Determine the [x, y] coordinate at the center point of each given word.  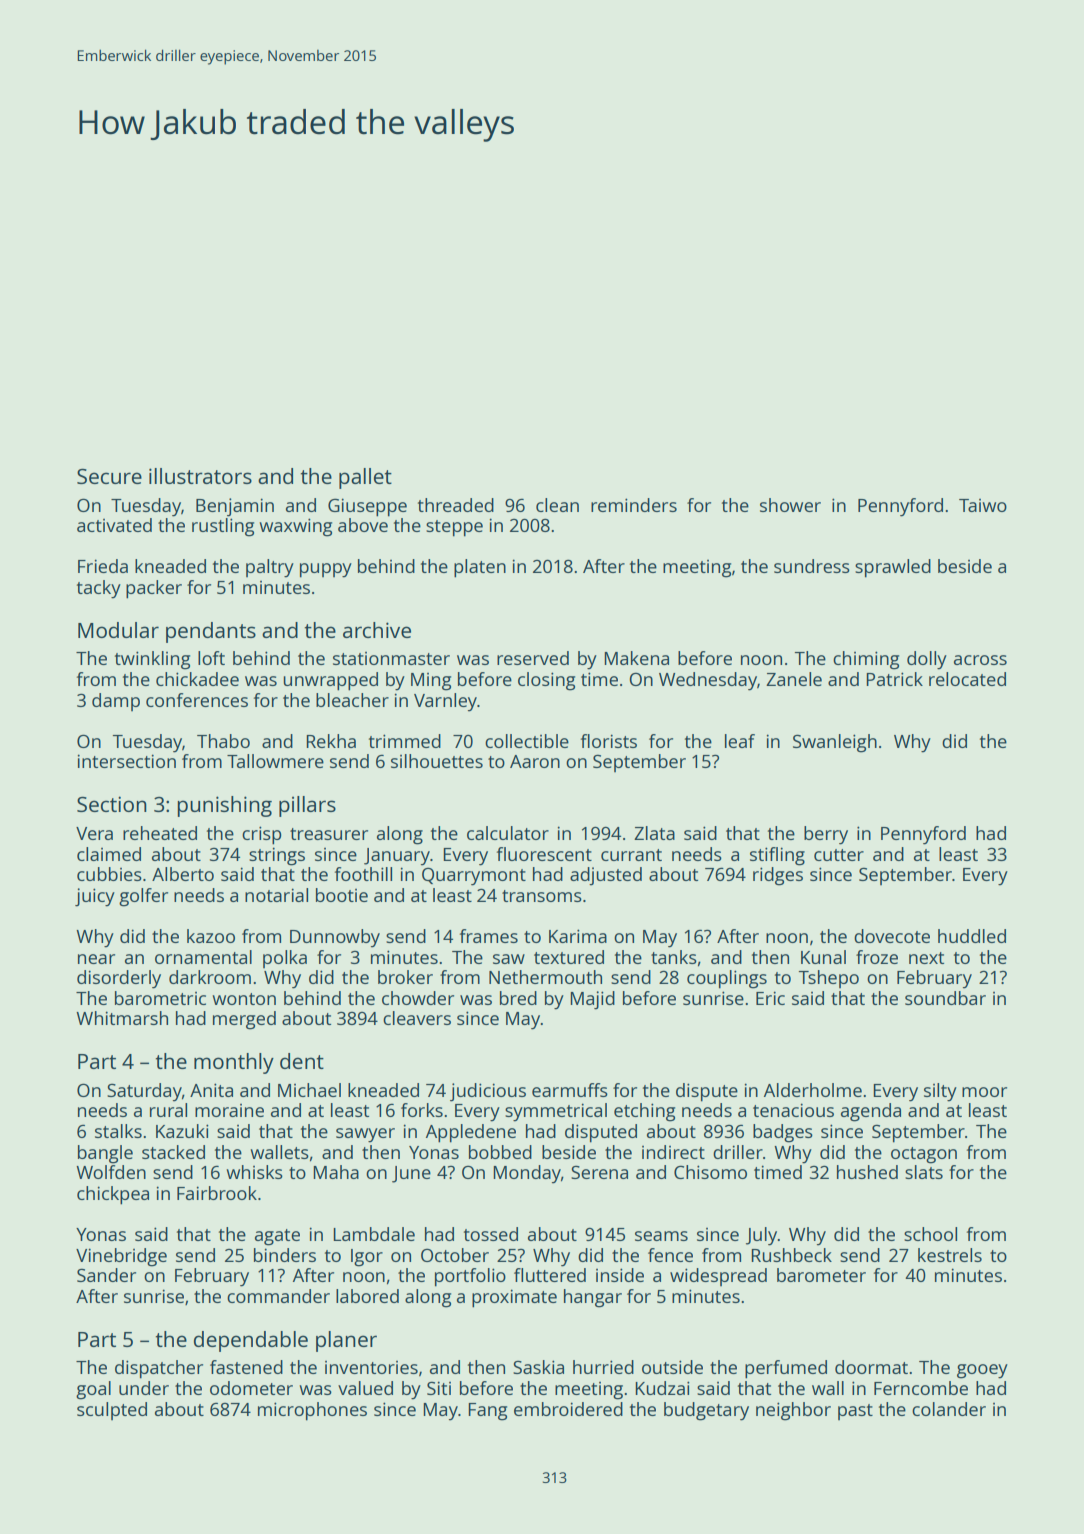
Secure [109, 476]
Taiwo [983, 505]
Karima [578, 936]
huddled [972, 936]
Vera [94, 833]
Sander [106, 1275]
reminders [634, 505]
